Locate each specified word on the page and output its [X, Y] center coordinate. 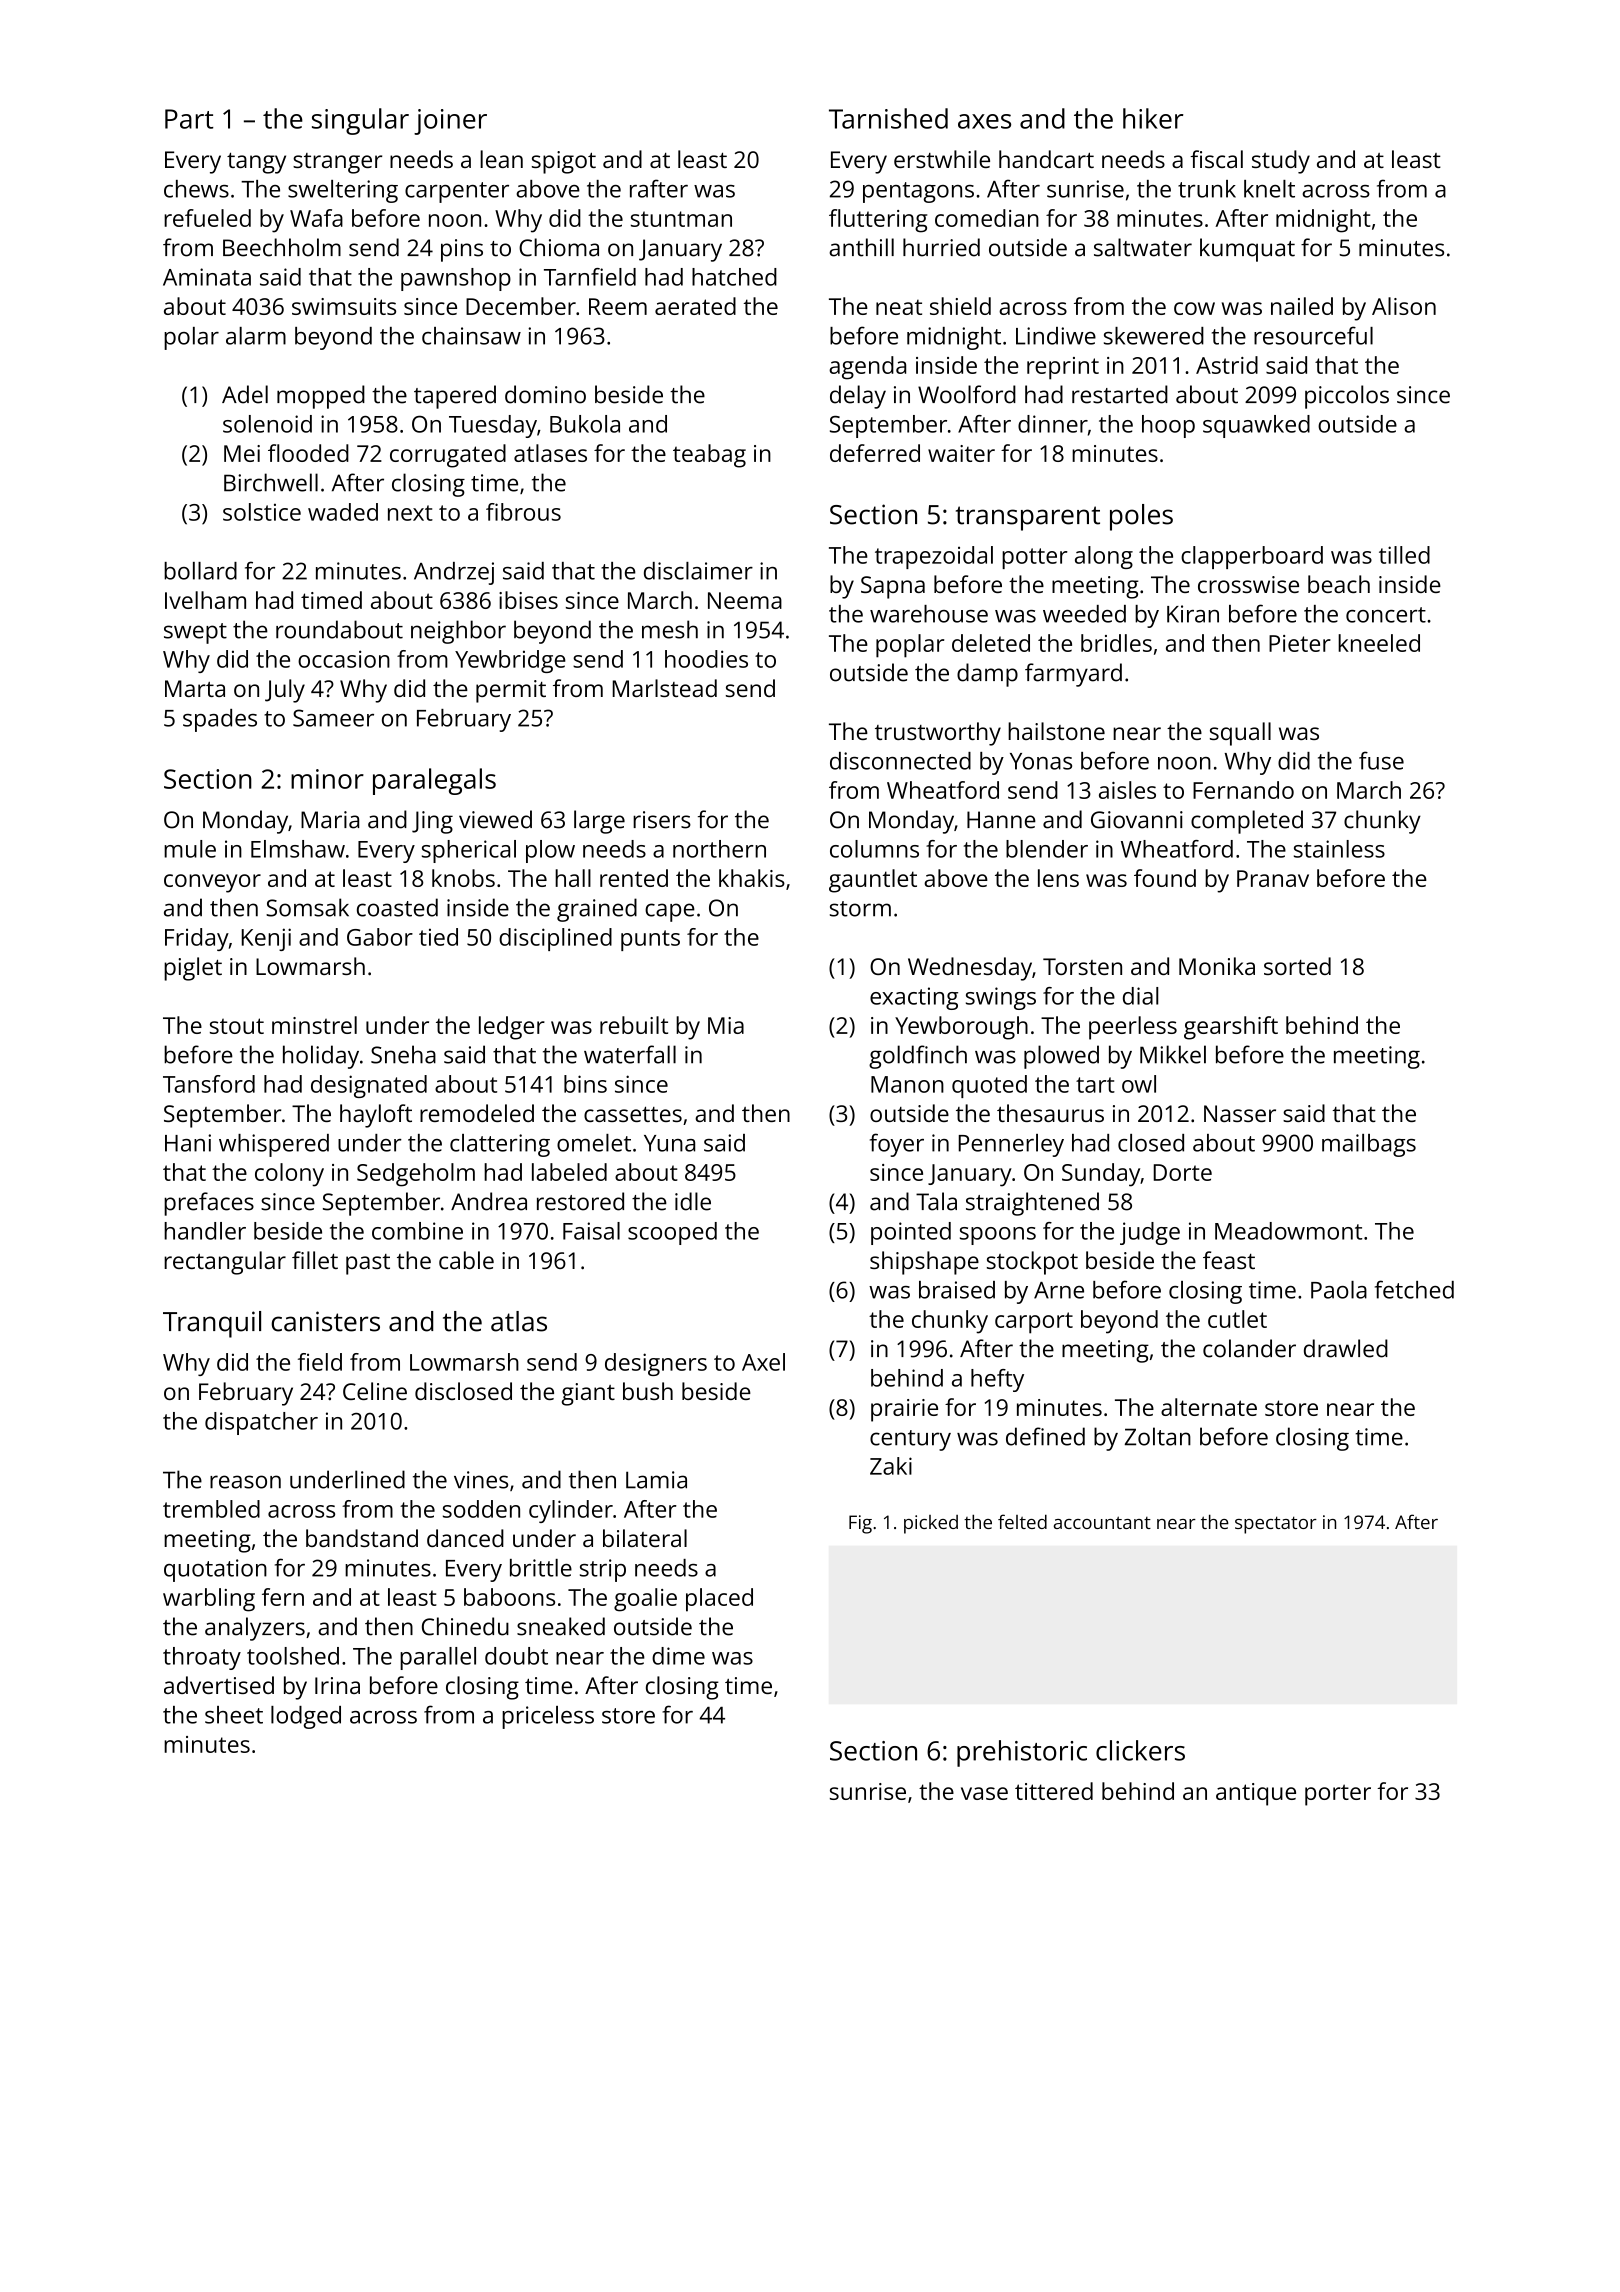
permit [511, 691]
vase [984, 1793]
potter [1035, 558]
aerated [695, 306]
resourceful [1313, 335]
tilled [1404, 555]
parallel [438, 1658]
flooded [308, 453]
